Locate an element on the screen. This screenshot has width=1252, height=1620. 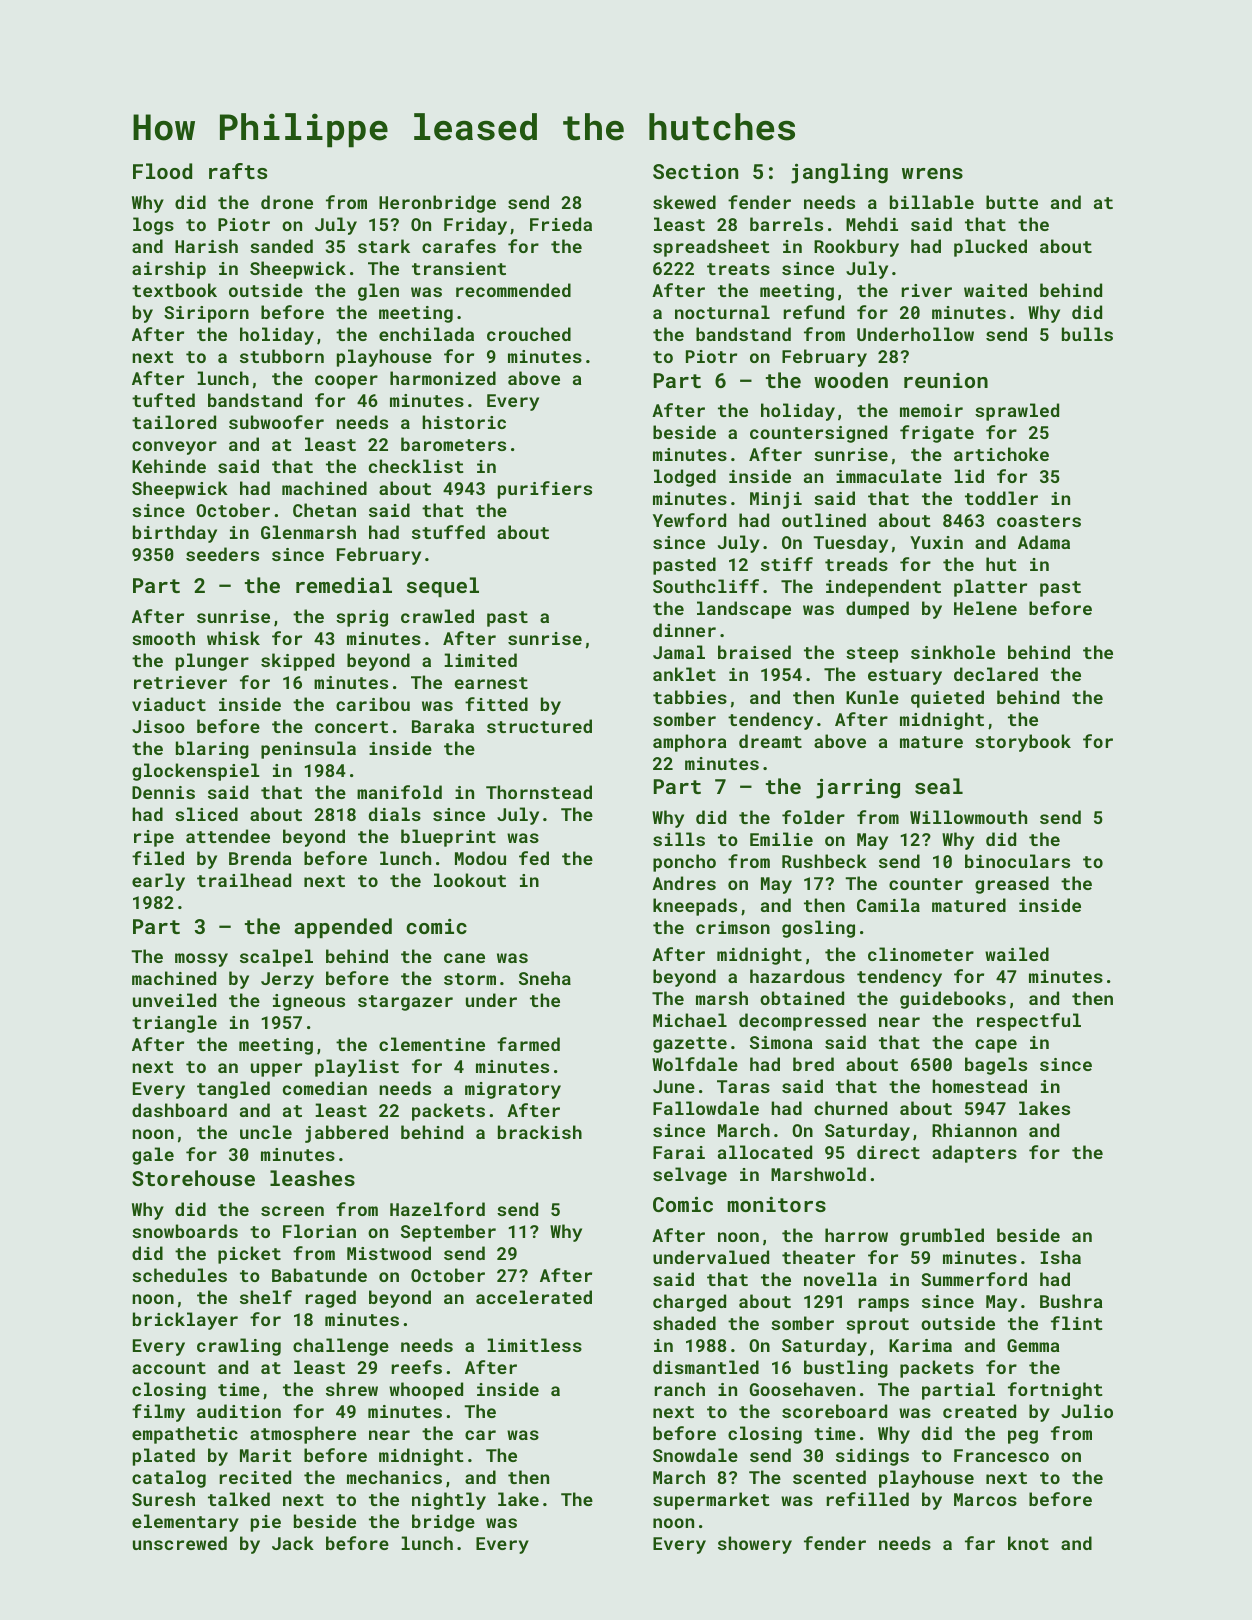
butte is located at coordinates (1012, 202).
